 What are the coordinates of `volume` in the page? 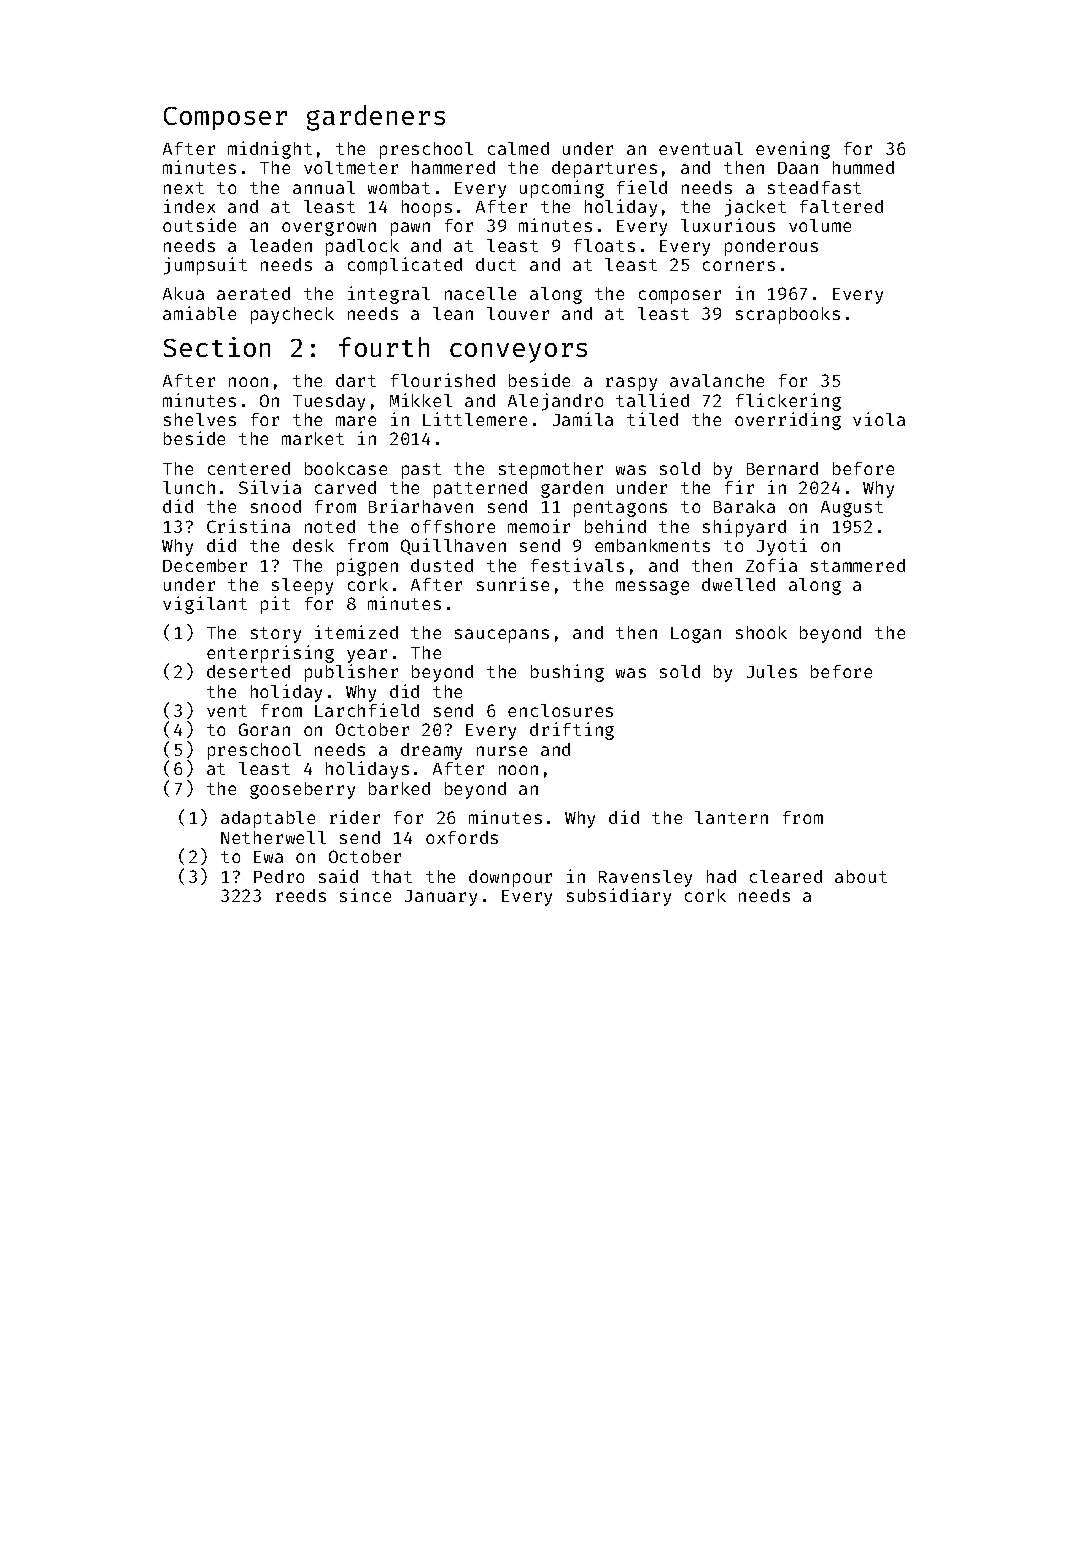 It's located at (820, 225).
